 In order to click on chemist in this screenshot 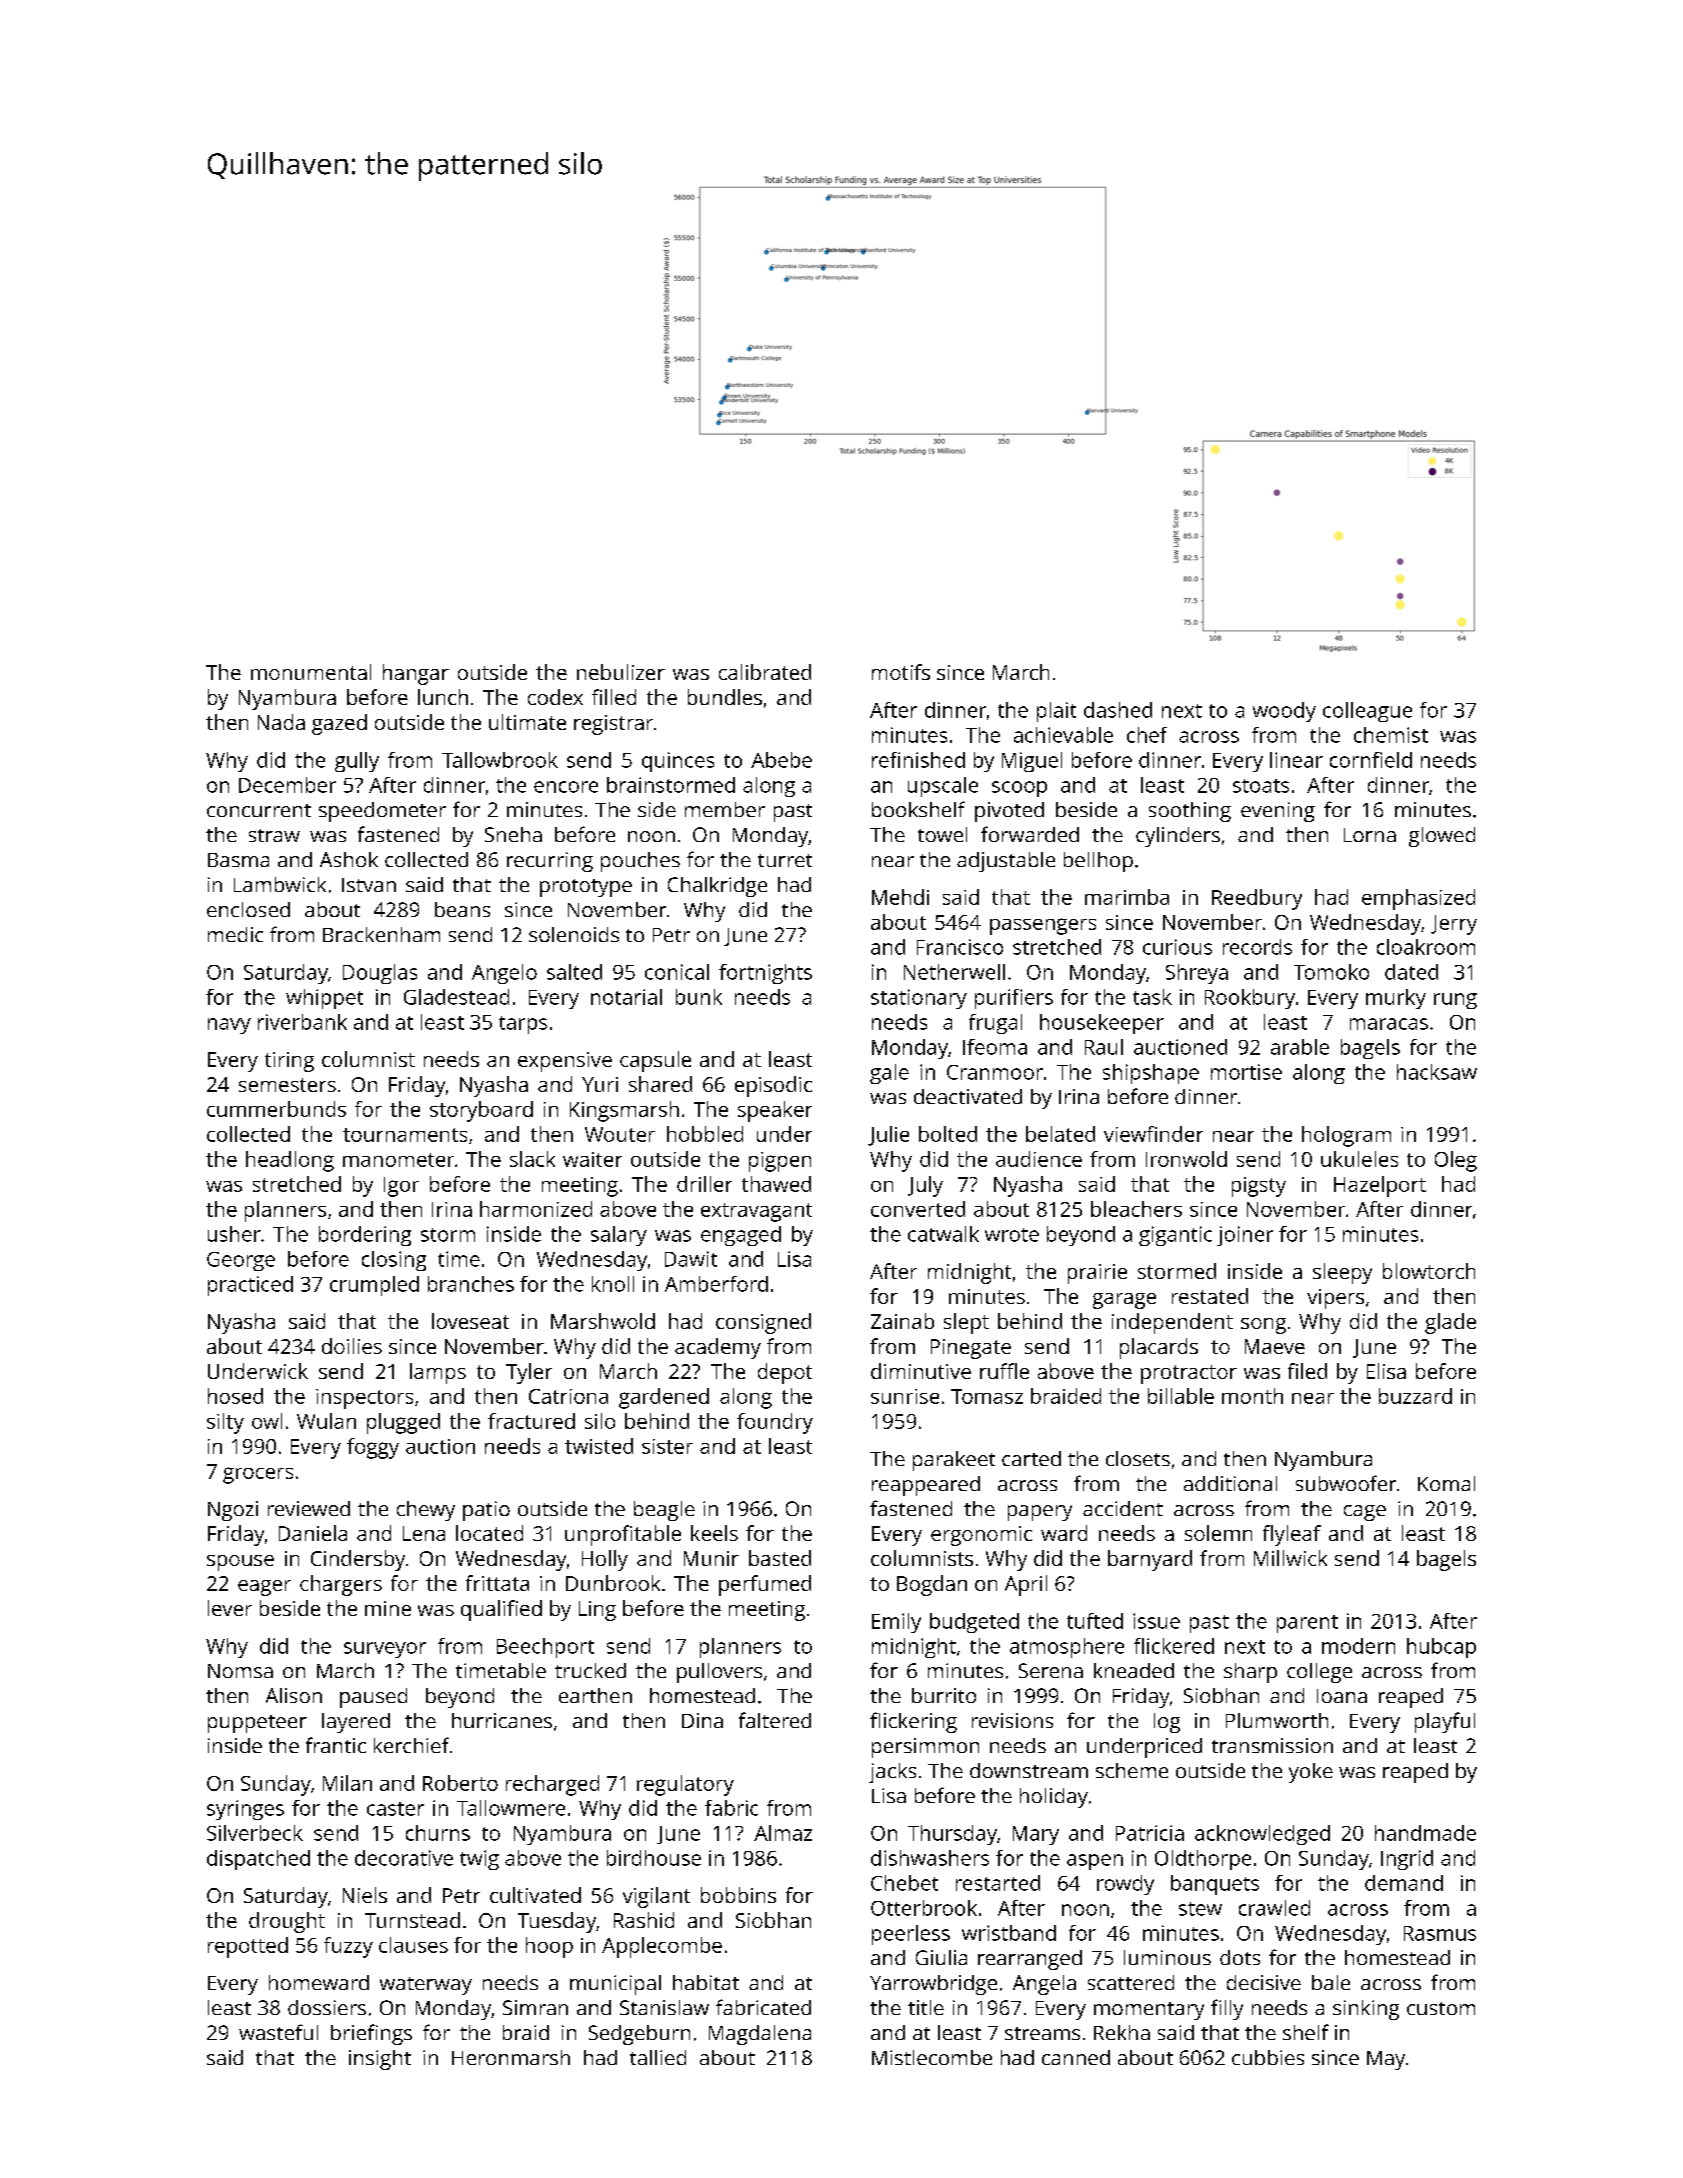, I will do `click(1391, 735)`.
